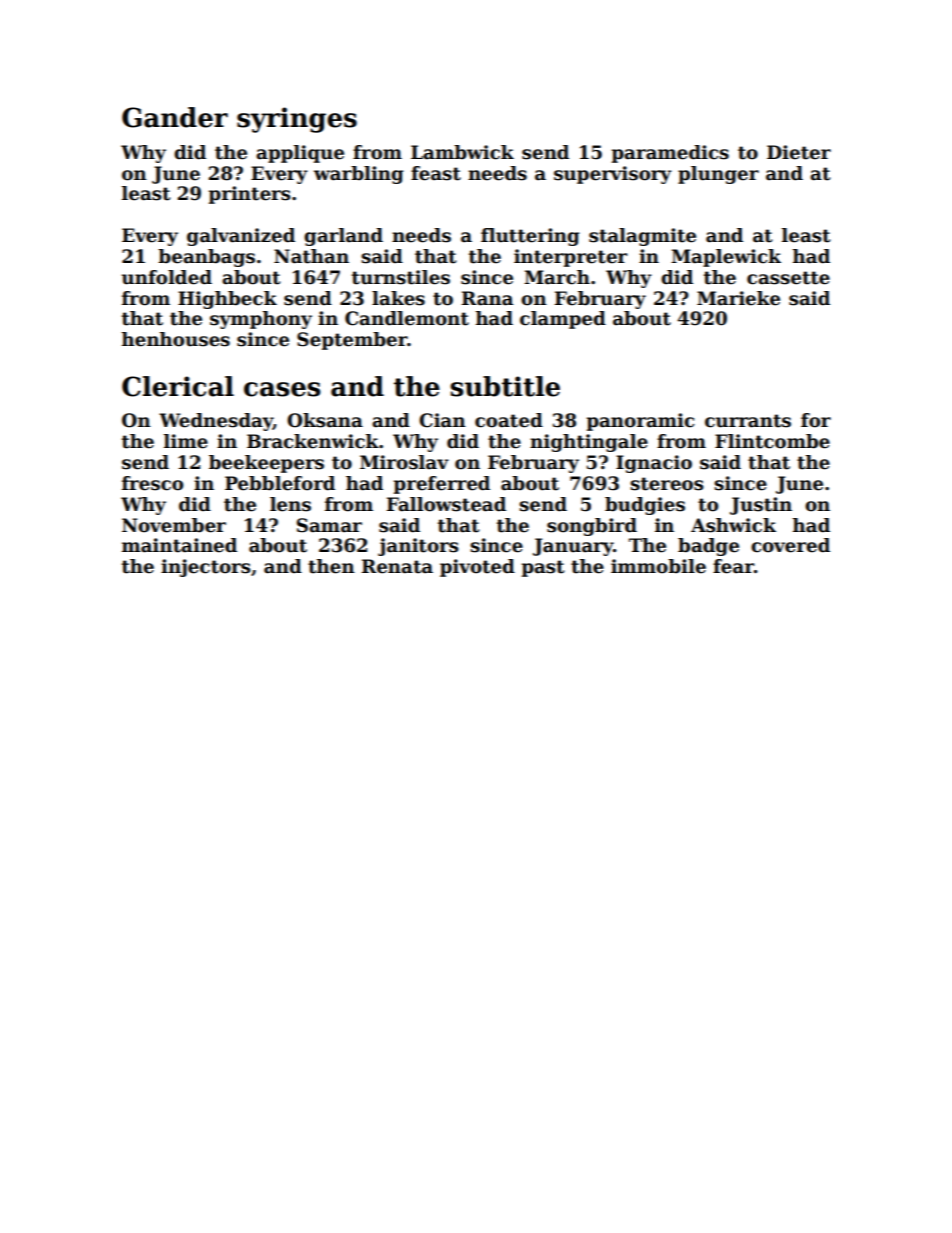  What do you see at coordinates (290, 504) in the document?
I see `lens` at bounding box center [290, 504].
